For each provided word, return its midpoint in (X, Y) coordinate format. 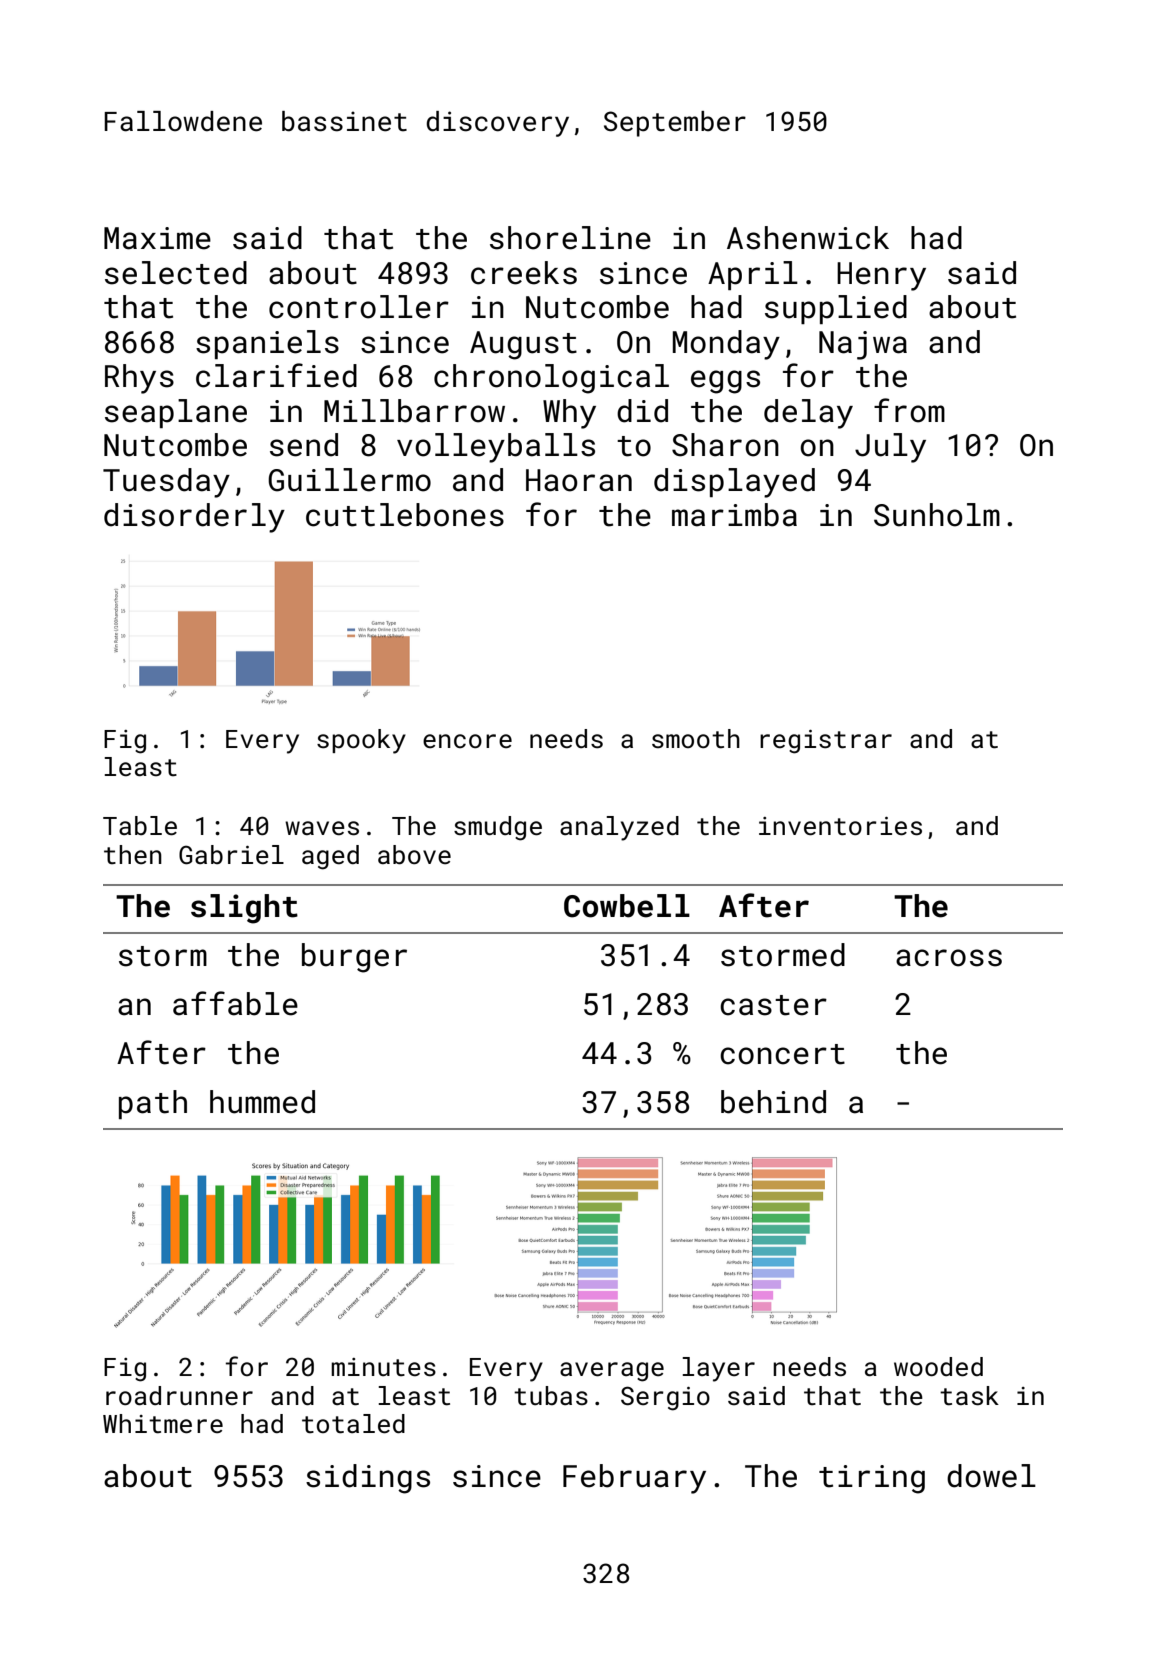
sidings (368, 1479)
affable (235, 1003)
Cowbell (627, 906)
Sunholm (937, 515)
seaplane (176, 413)
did (642, 411)
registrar (826, 742)
